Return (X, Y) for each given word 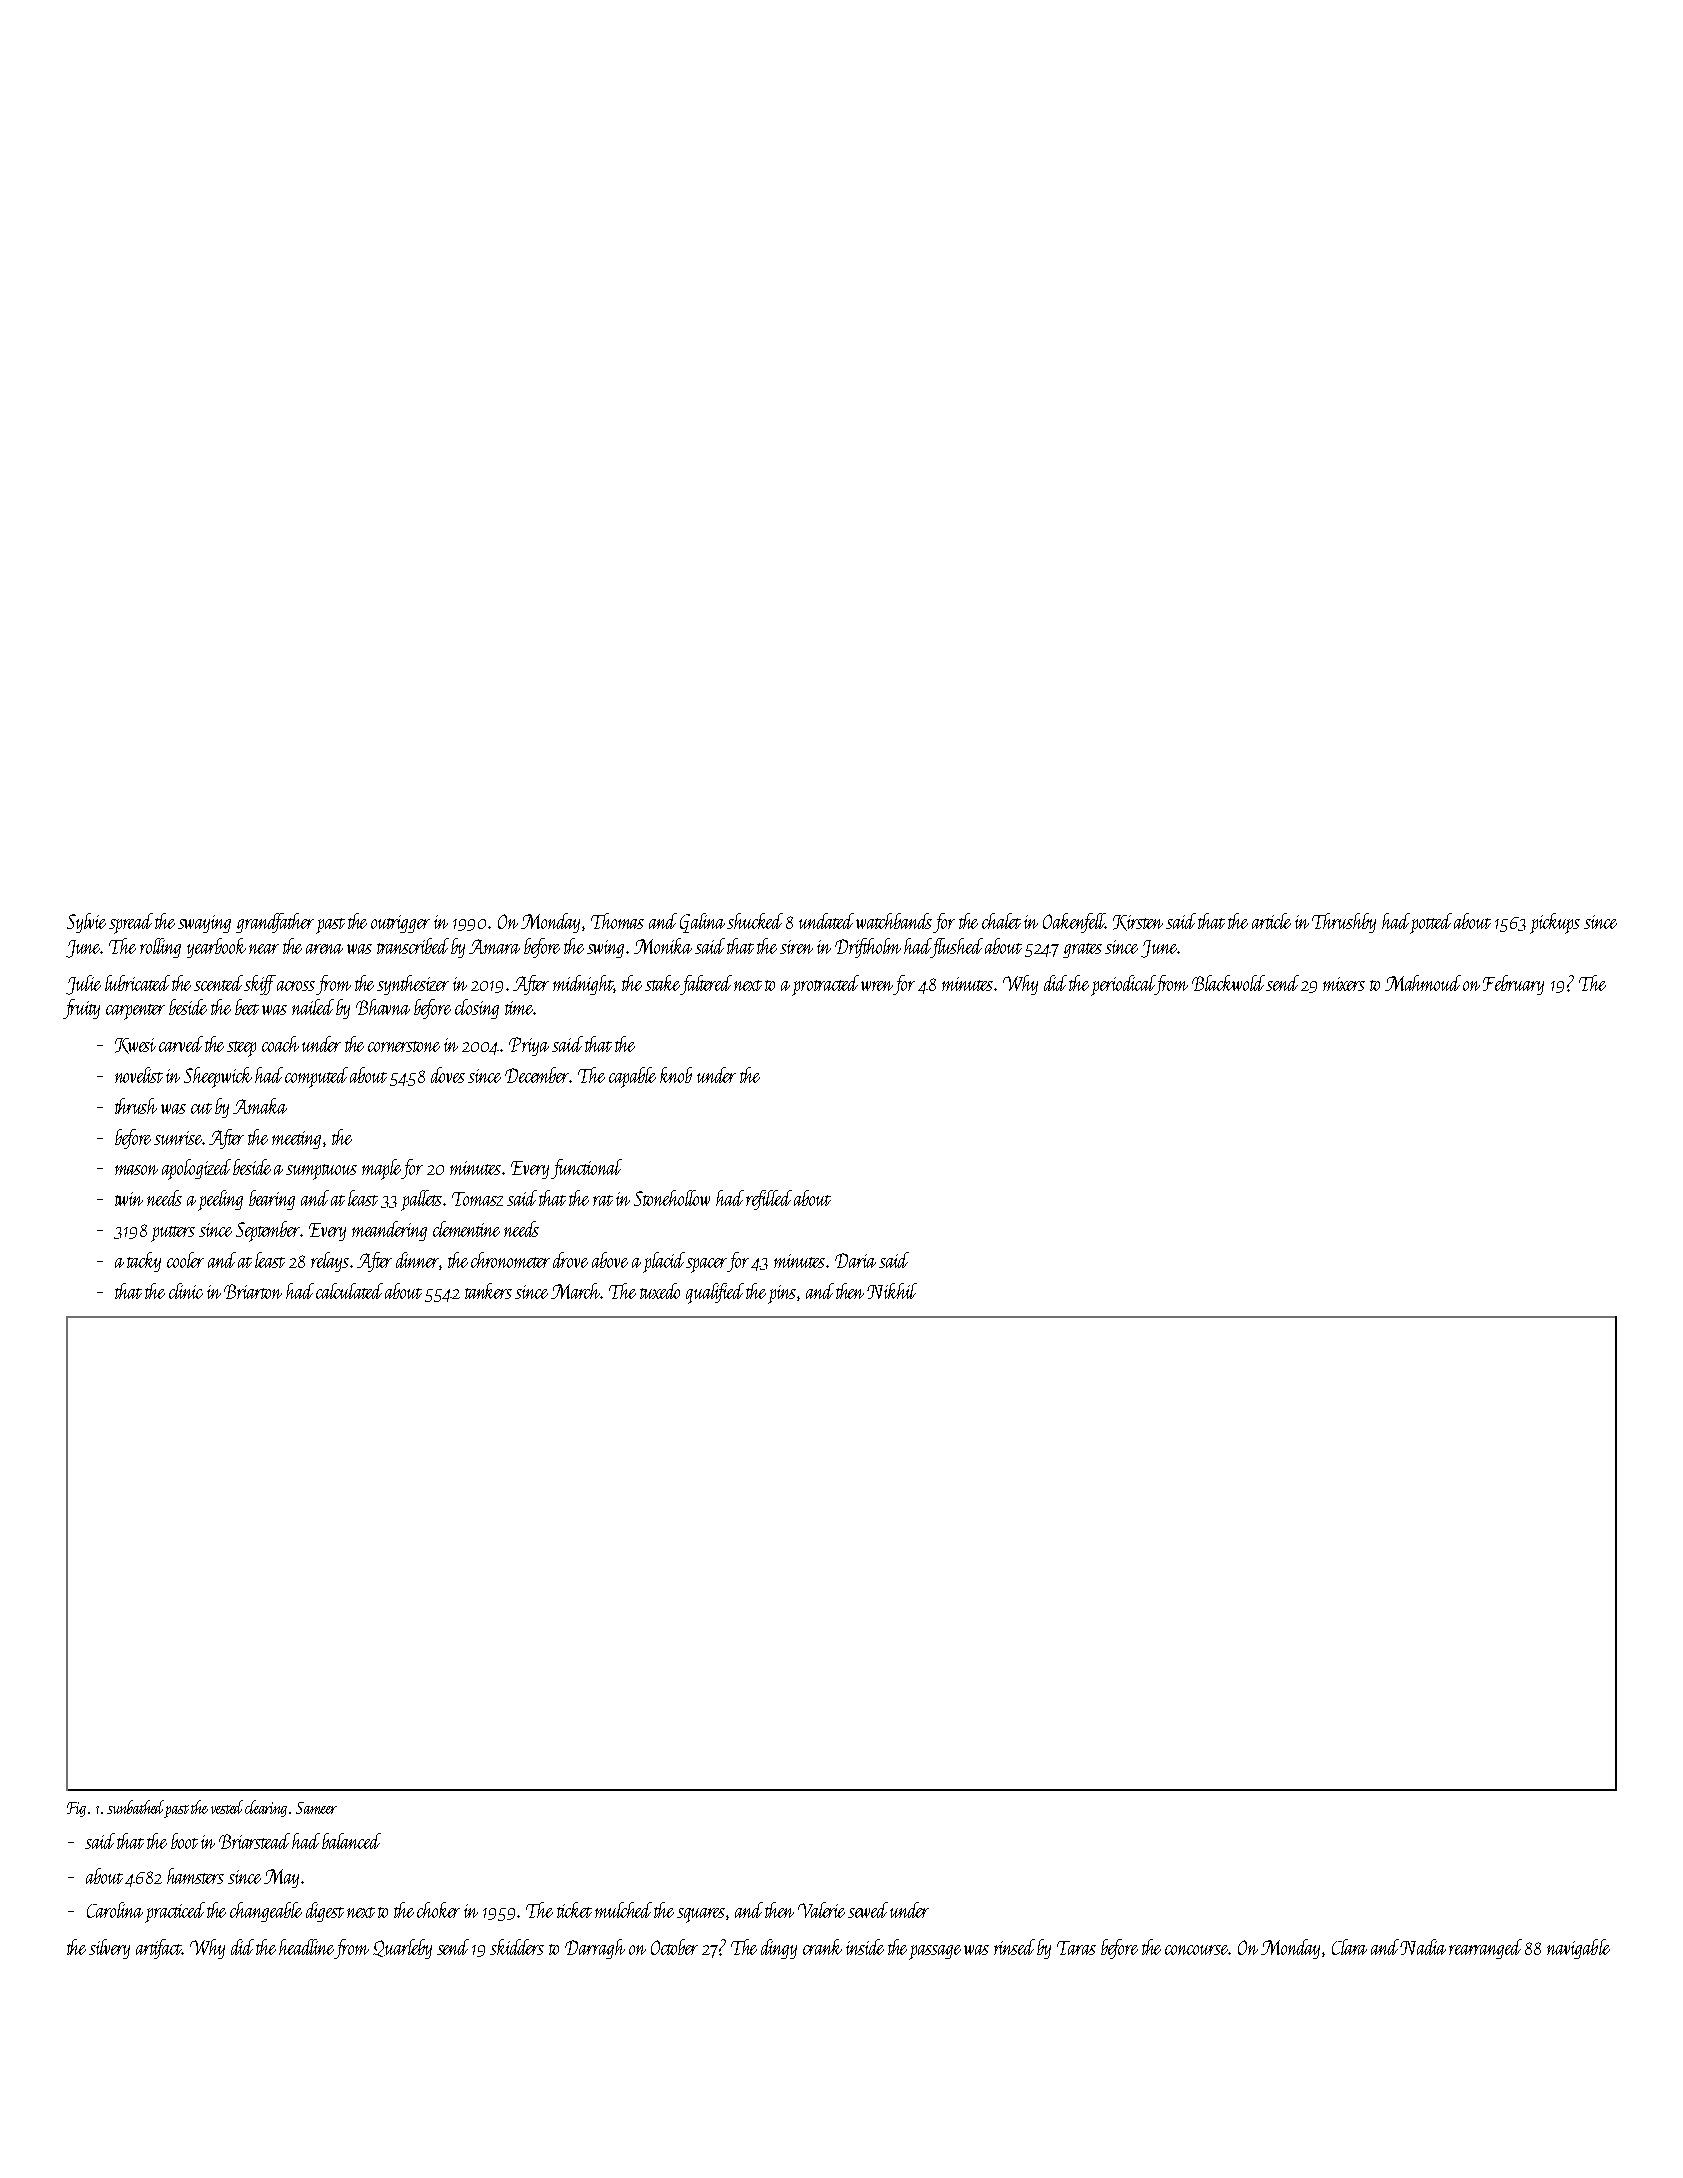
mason (136, 1170)
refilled (769, 1200)
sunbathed (135, 1807)
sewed (868, 1910)
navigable (1578, 1949)
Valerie (821, 1910)
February (1513, 985)
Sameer (316, 1808)
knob (676, 1075)
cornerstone (404, 1046)
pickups (1555, 923)
